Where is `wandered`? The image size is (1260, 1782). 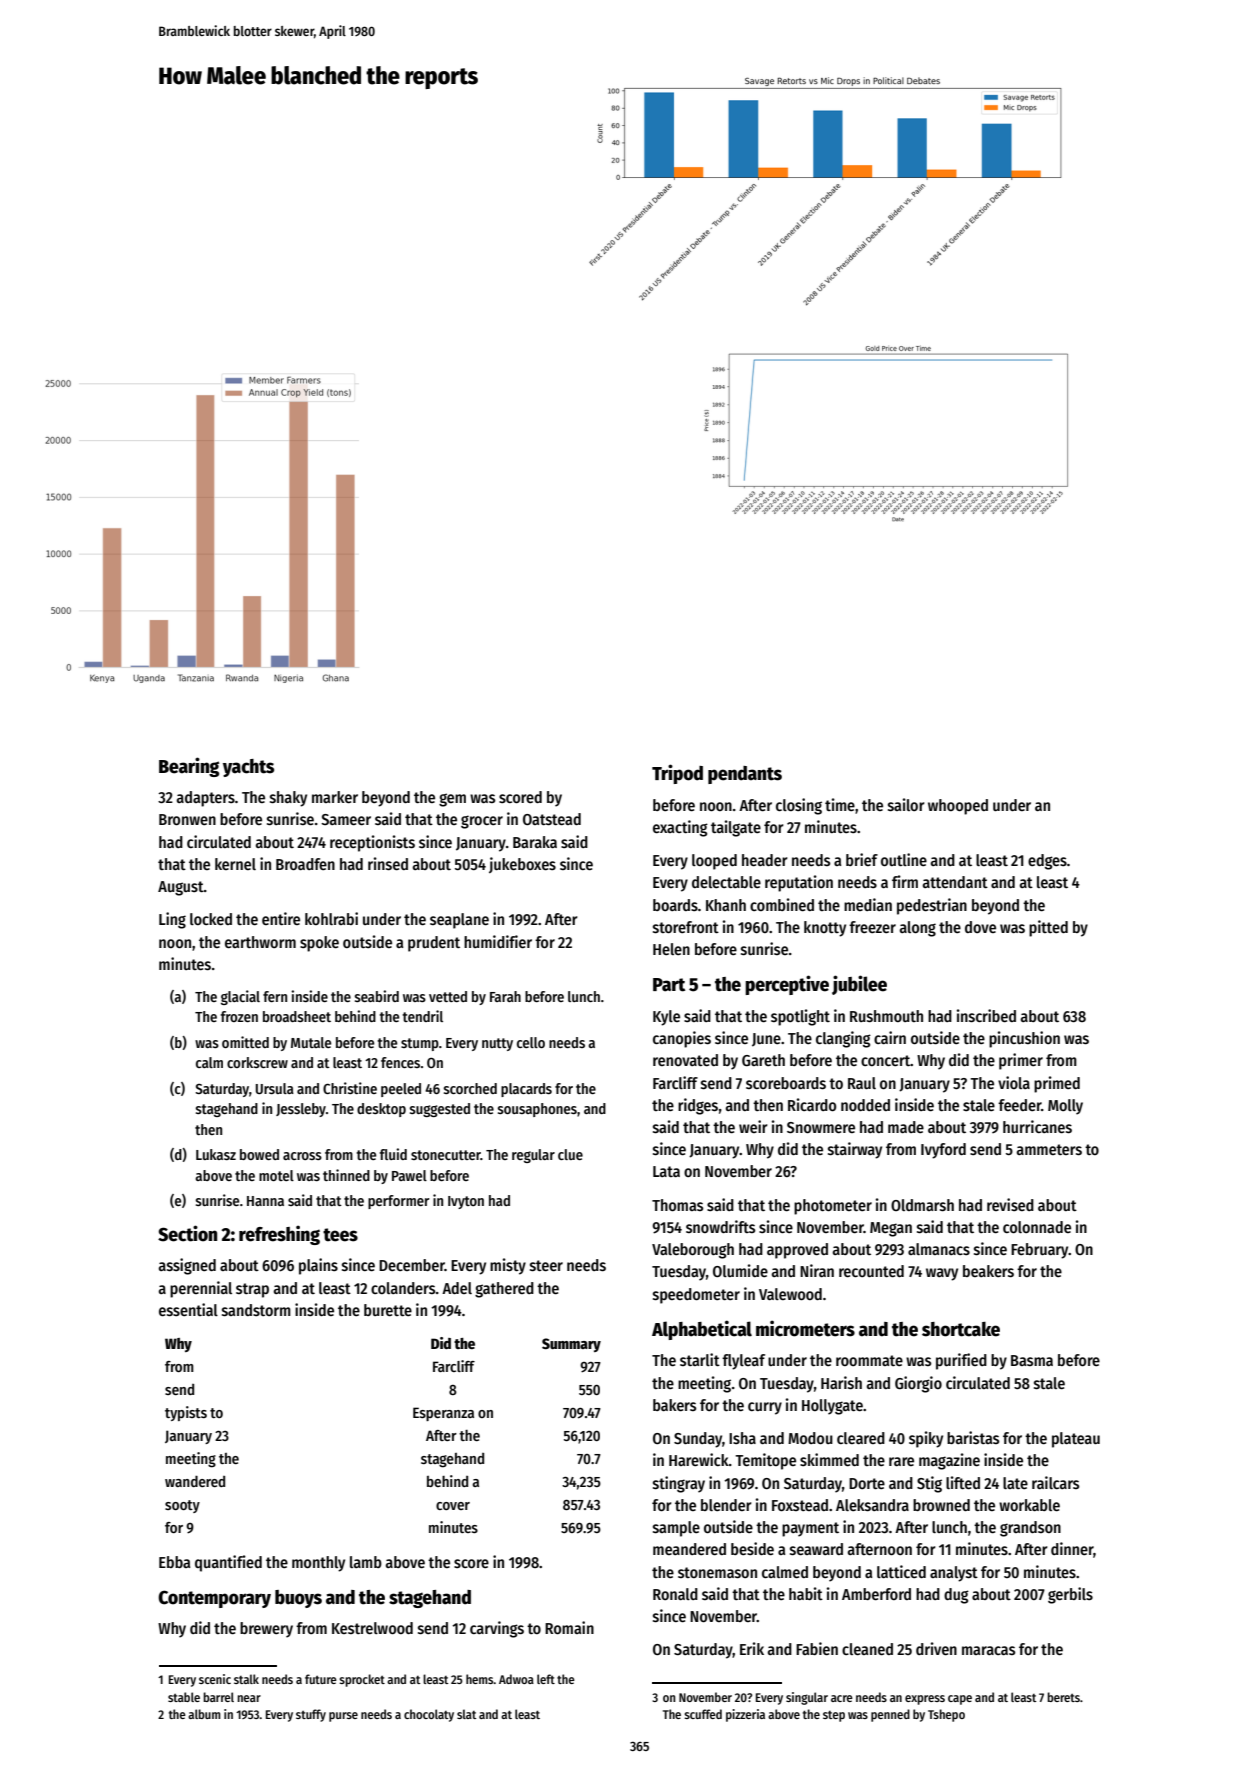
wandered is located at coordinates (195, 1481).
